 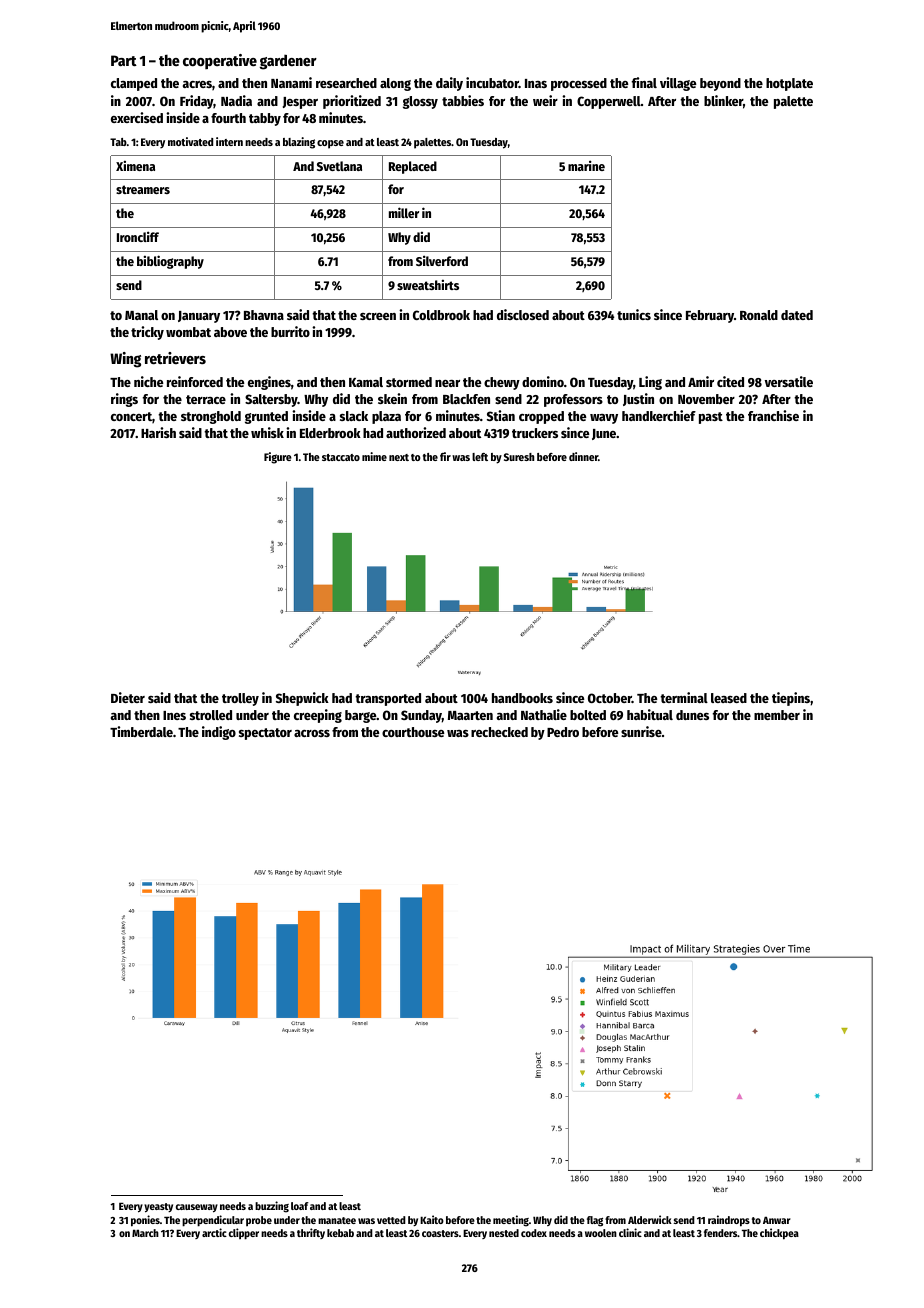 I want to click on processed, so click(x=579, y=84).
